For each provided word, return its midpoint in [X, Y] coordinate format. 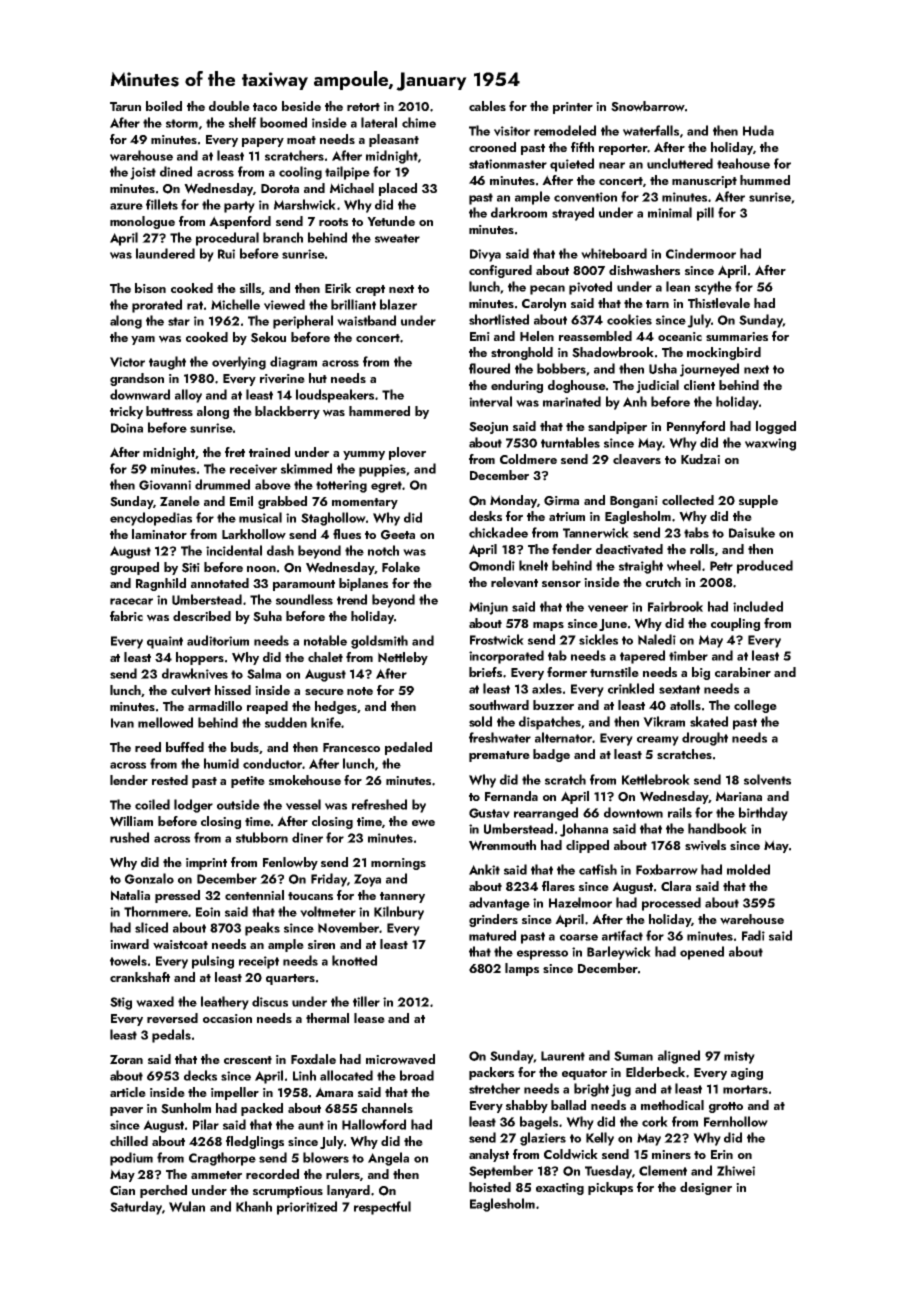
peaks [262, 929]
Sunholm [186, 1108]
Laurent [563, 1056]
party [239, 207]
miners [671, 1154]
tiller [366, 1001]
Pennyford [696, 427]
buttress [169, 411]
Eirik [338, 288]
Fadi [753, 935]
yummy [364, 455]
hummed [765, 180]
